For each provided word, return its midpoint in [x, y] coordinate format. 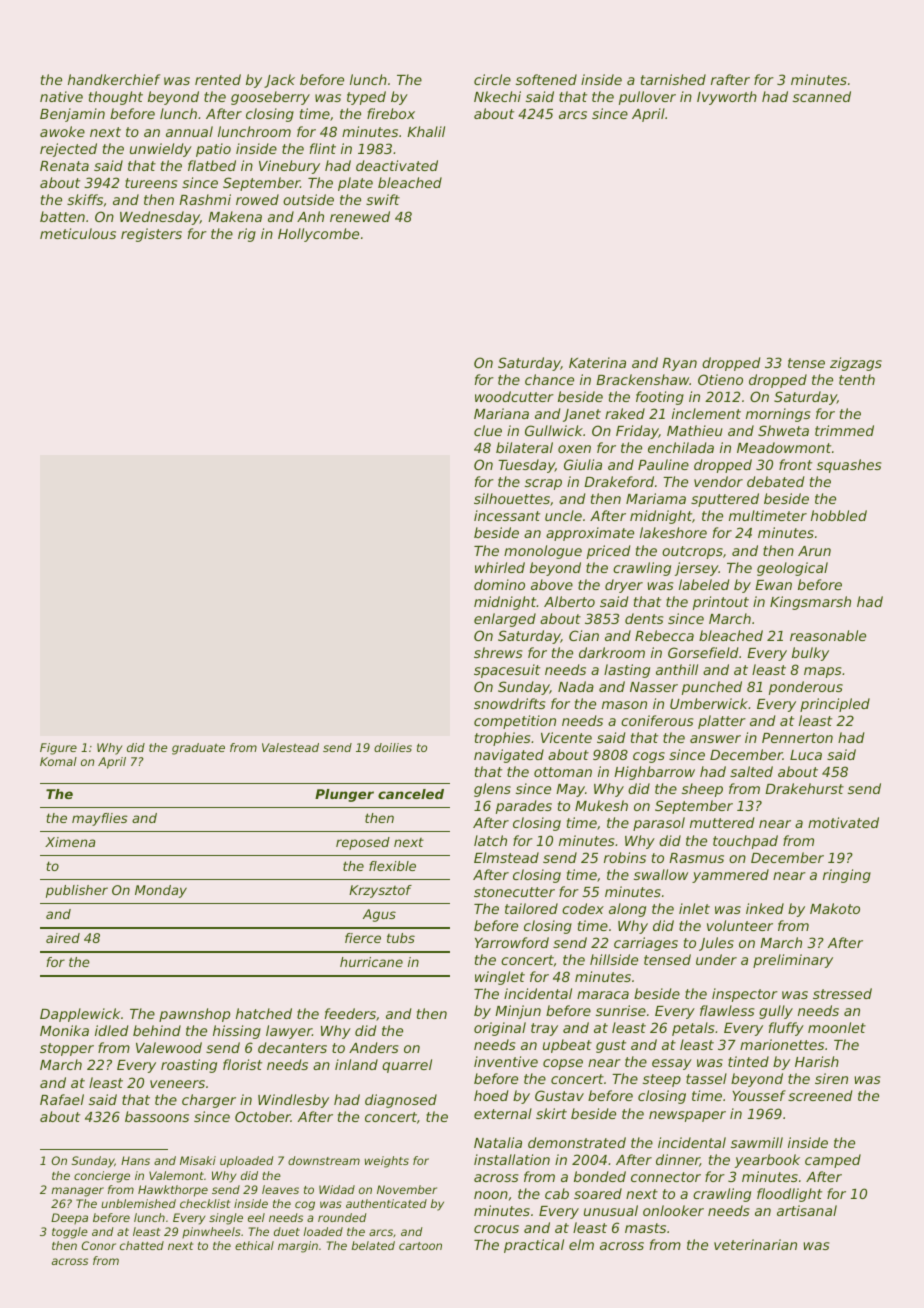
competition [515, 722]
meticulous [78, 233]
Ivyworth [727, 98]
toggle [70, 1233]
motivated [843, 822]
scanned [822, 96]
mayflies [100, 819]
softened [546, 79]
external [503, 1113]
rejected [68, 150]
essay [672, 1064]
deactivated [397, 165]
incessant [507, 515]
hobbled [839, 515]
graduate [198, 749]
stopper [67, 1049]
